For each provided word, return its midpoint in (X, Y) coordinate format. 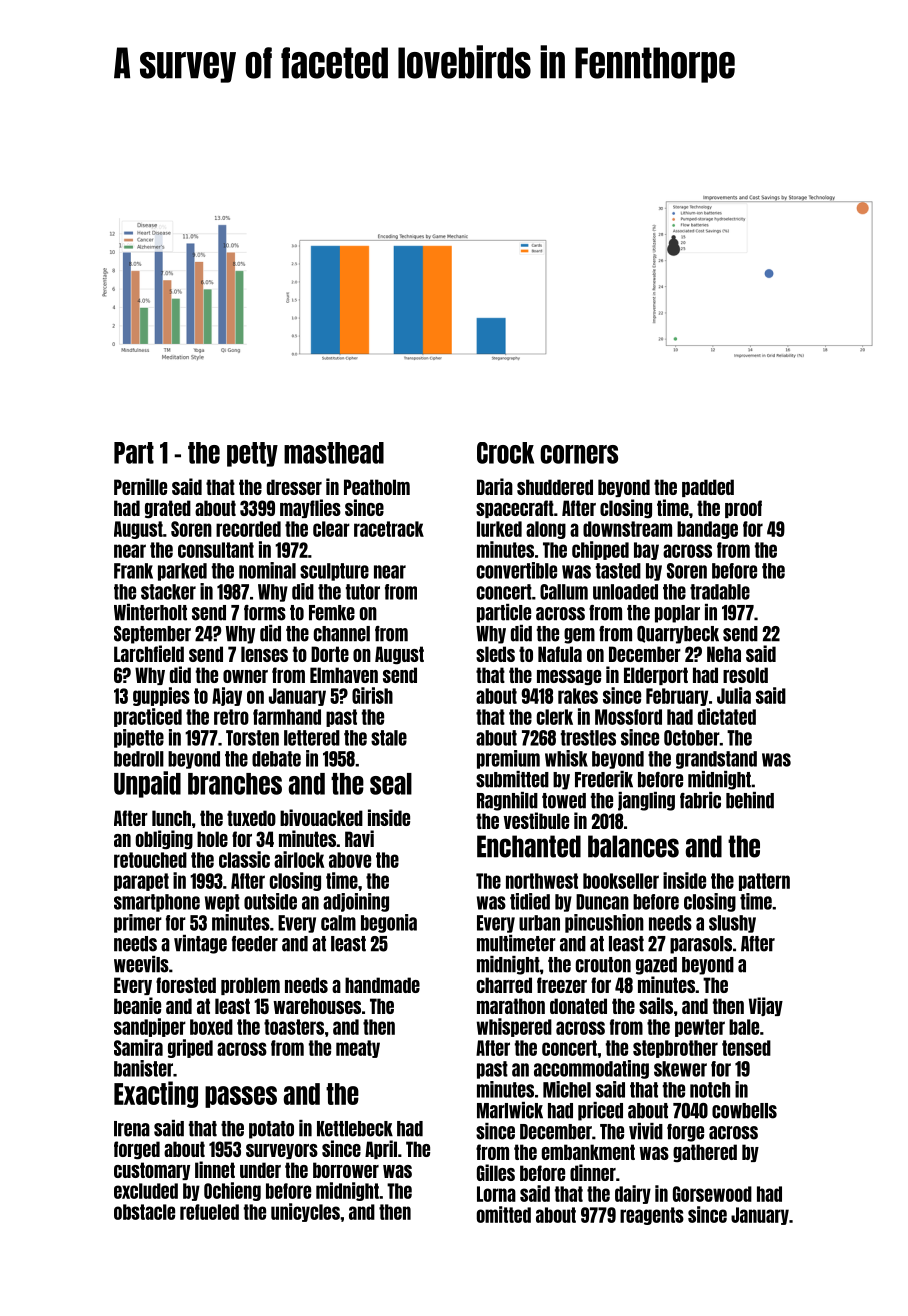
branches (235, 784)
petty (252, 454)
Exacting (156, 1094)
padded (708, 488)
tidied (530, 901)
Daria (495, 486)
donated (578, 1006)
